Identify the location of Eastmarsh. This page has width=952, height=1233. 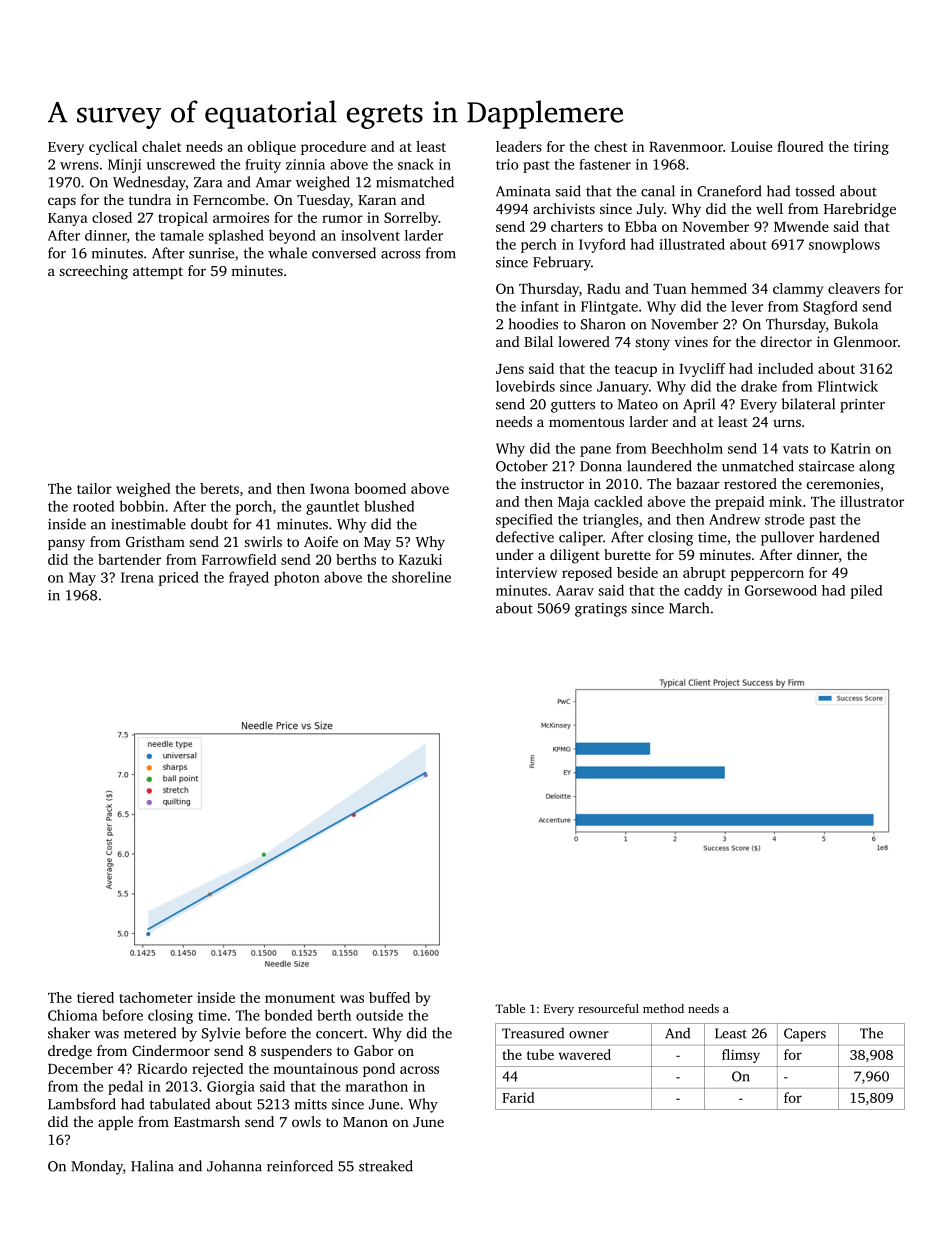
(207, 1121).
